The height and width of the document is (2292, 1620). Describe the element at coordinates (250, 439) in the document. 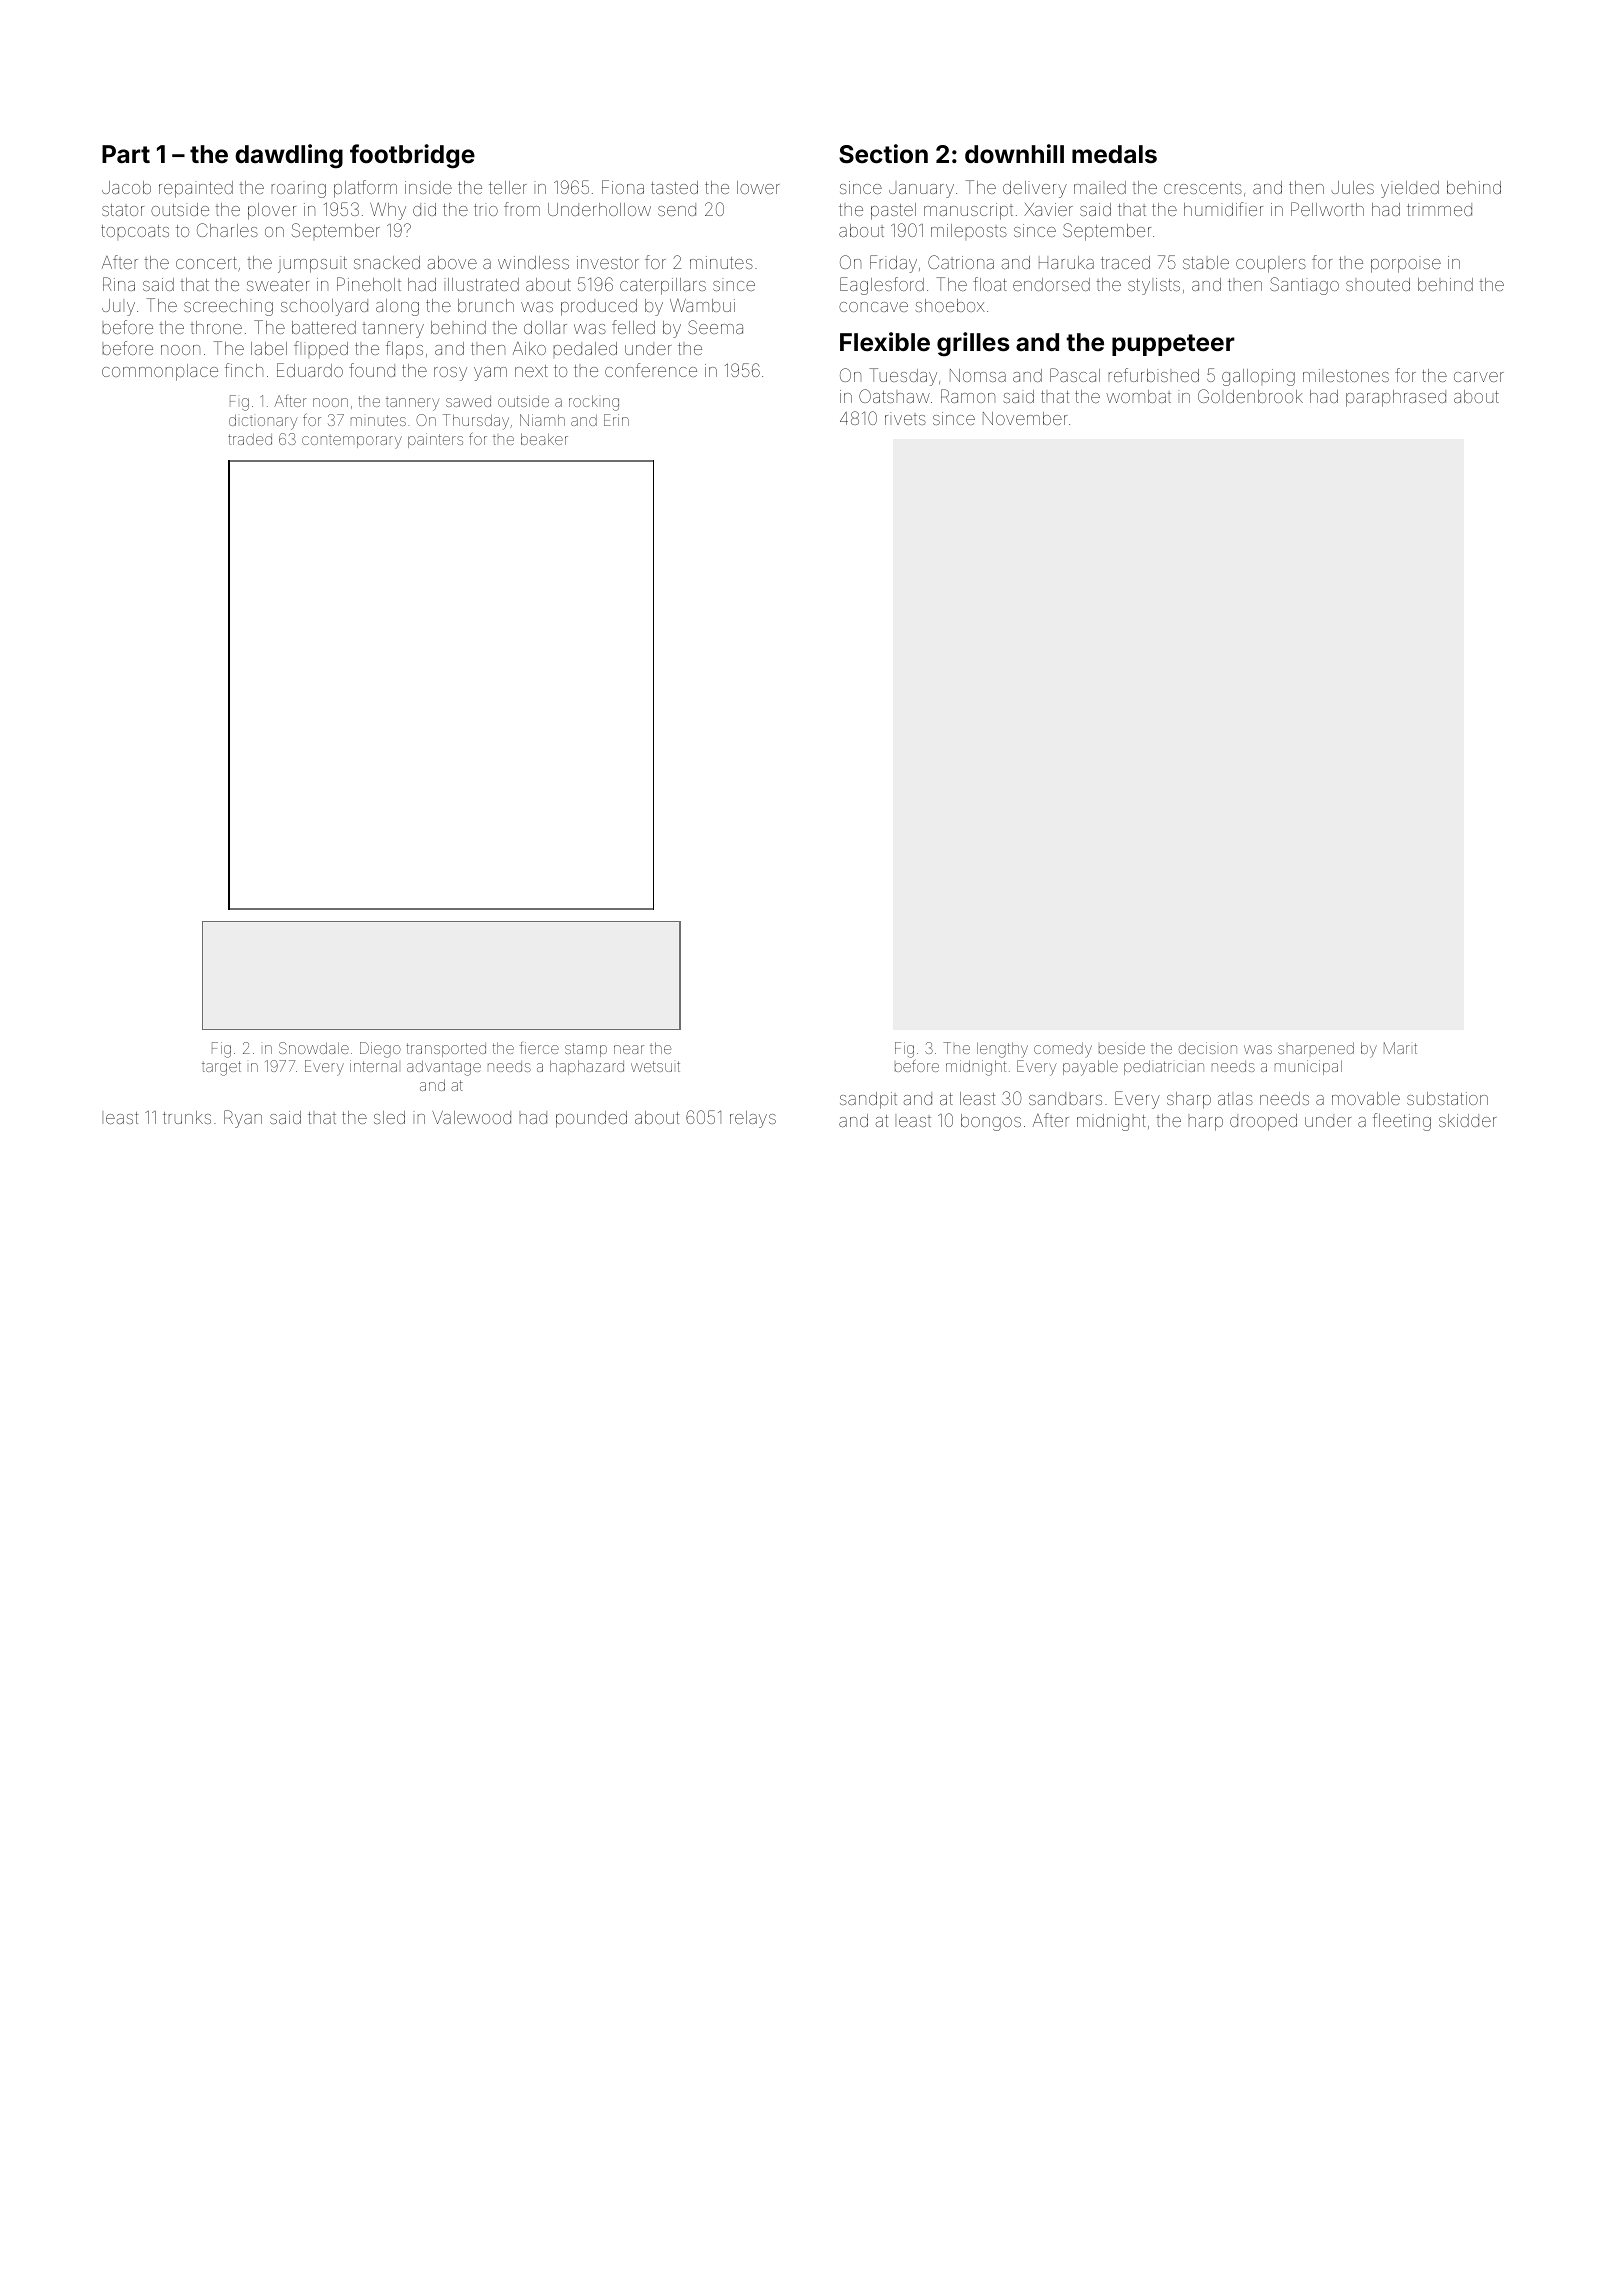

I see `traded` at that location.
